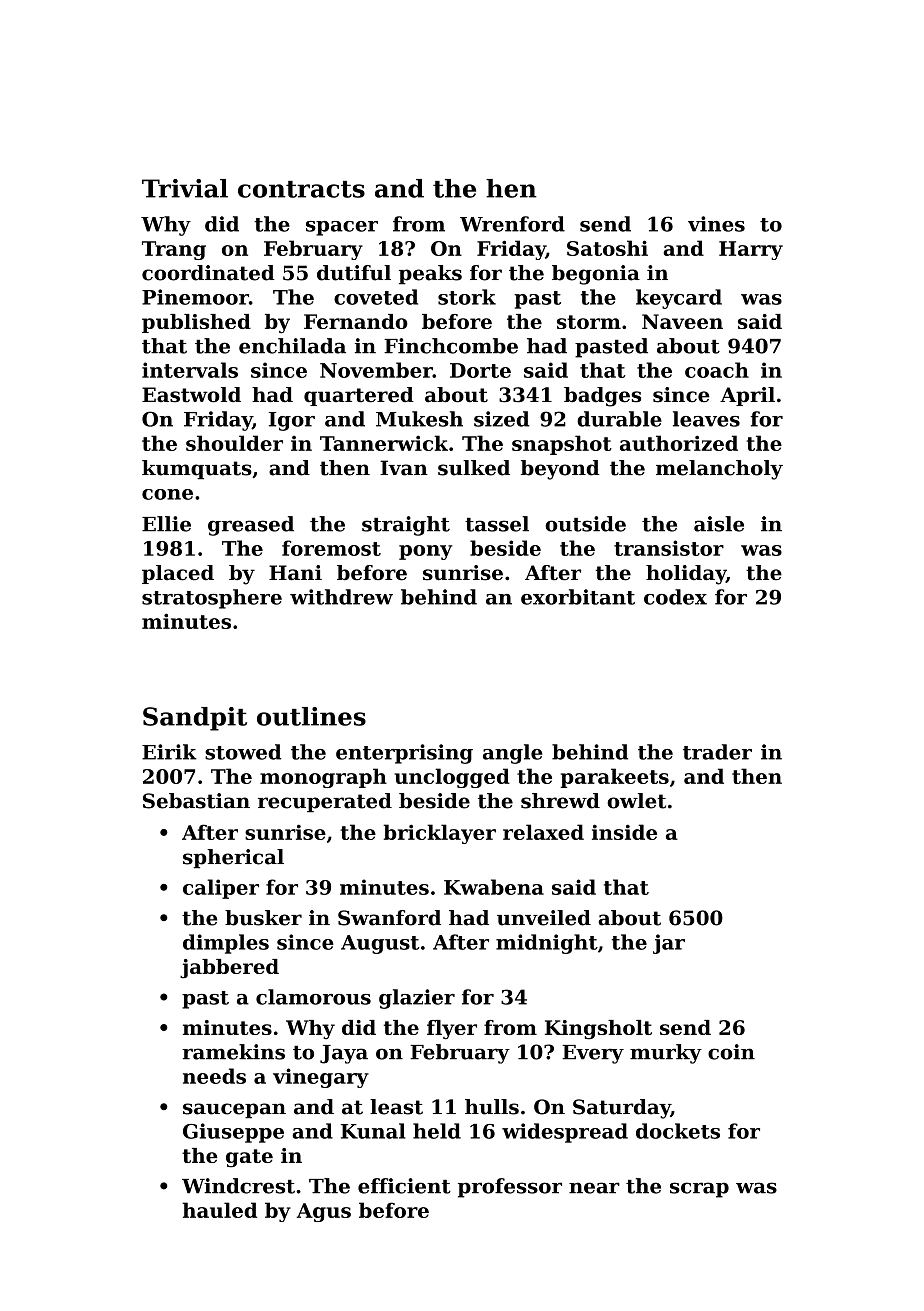  I want to click on Sebastian, so click(196, 801).
